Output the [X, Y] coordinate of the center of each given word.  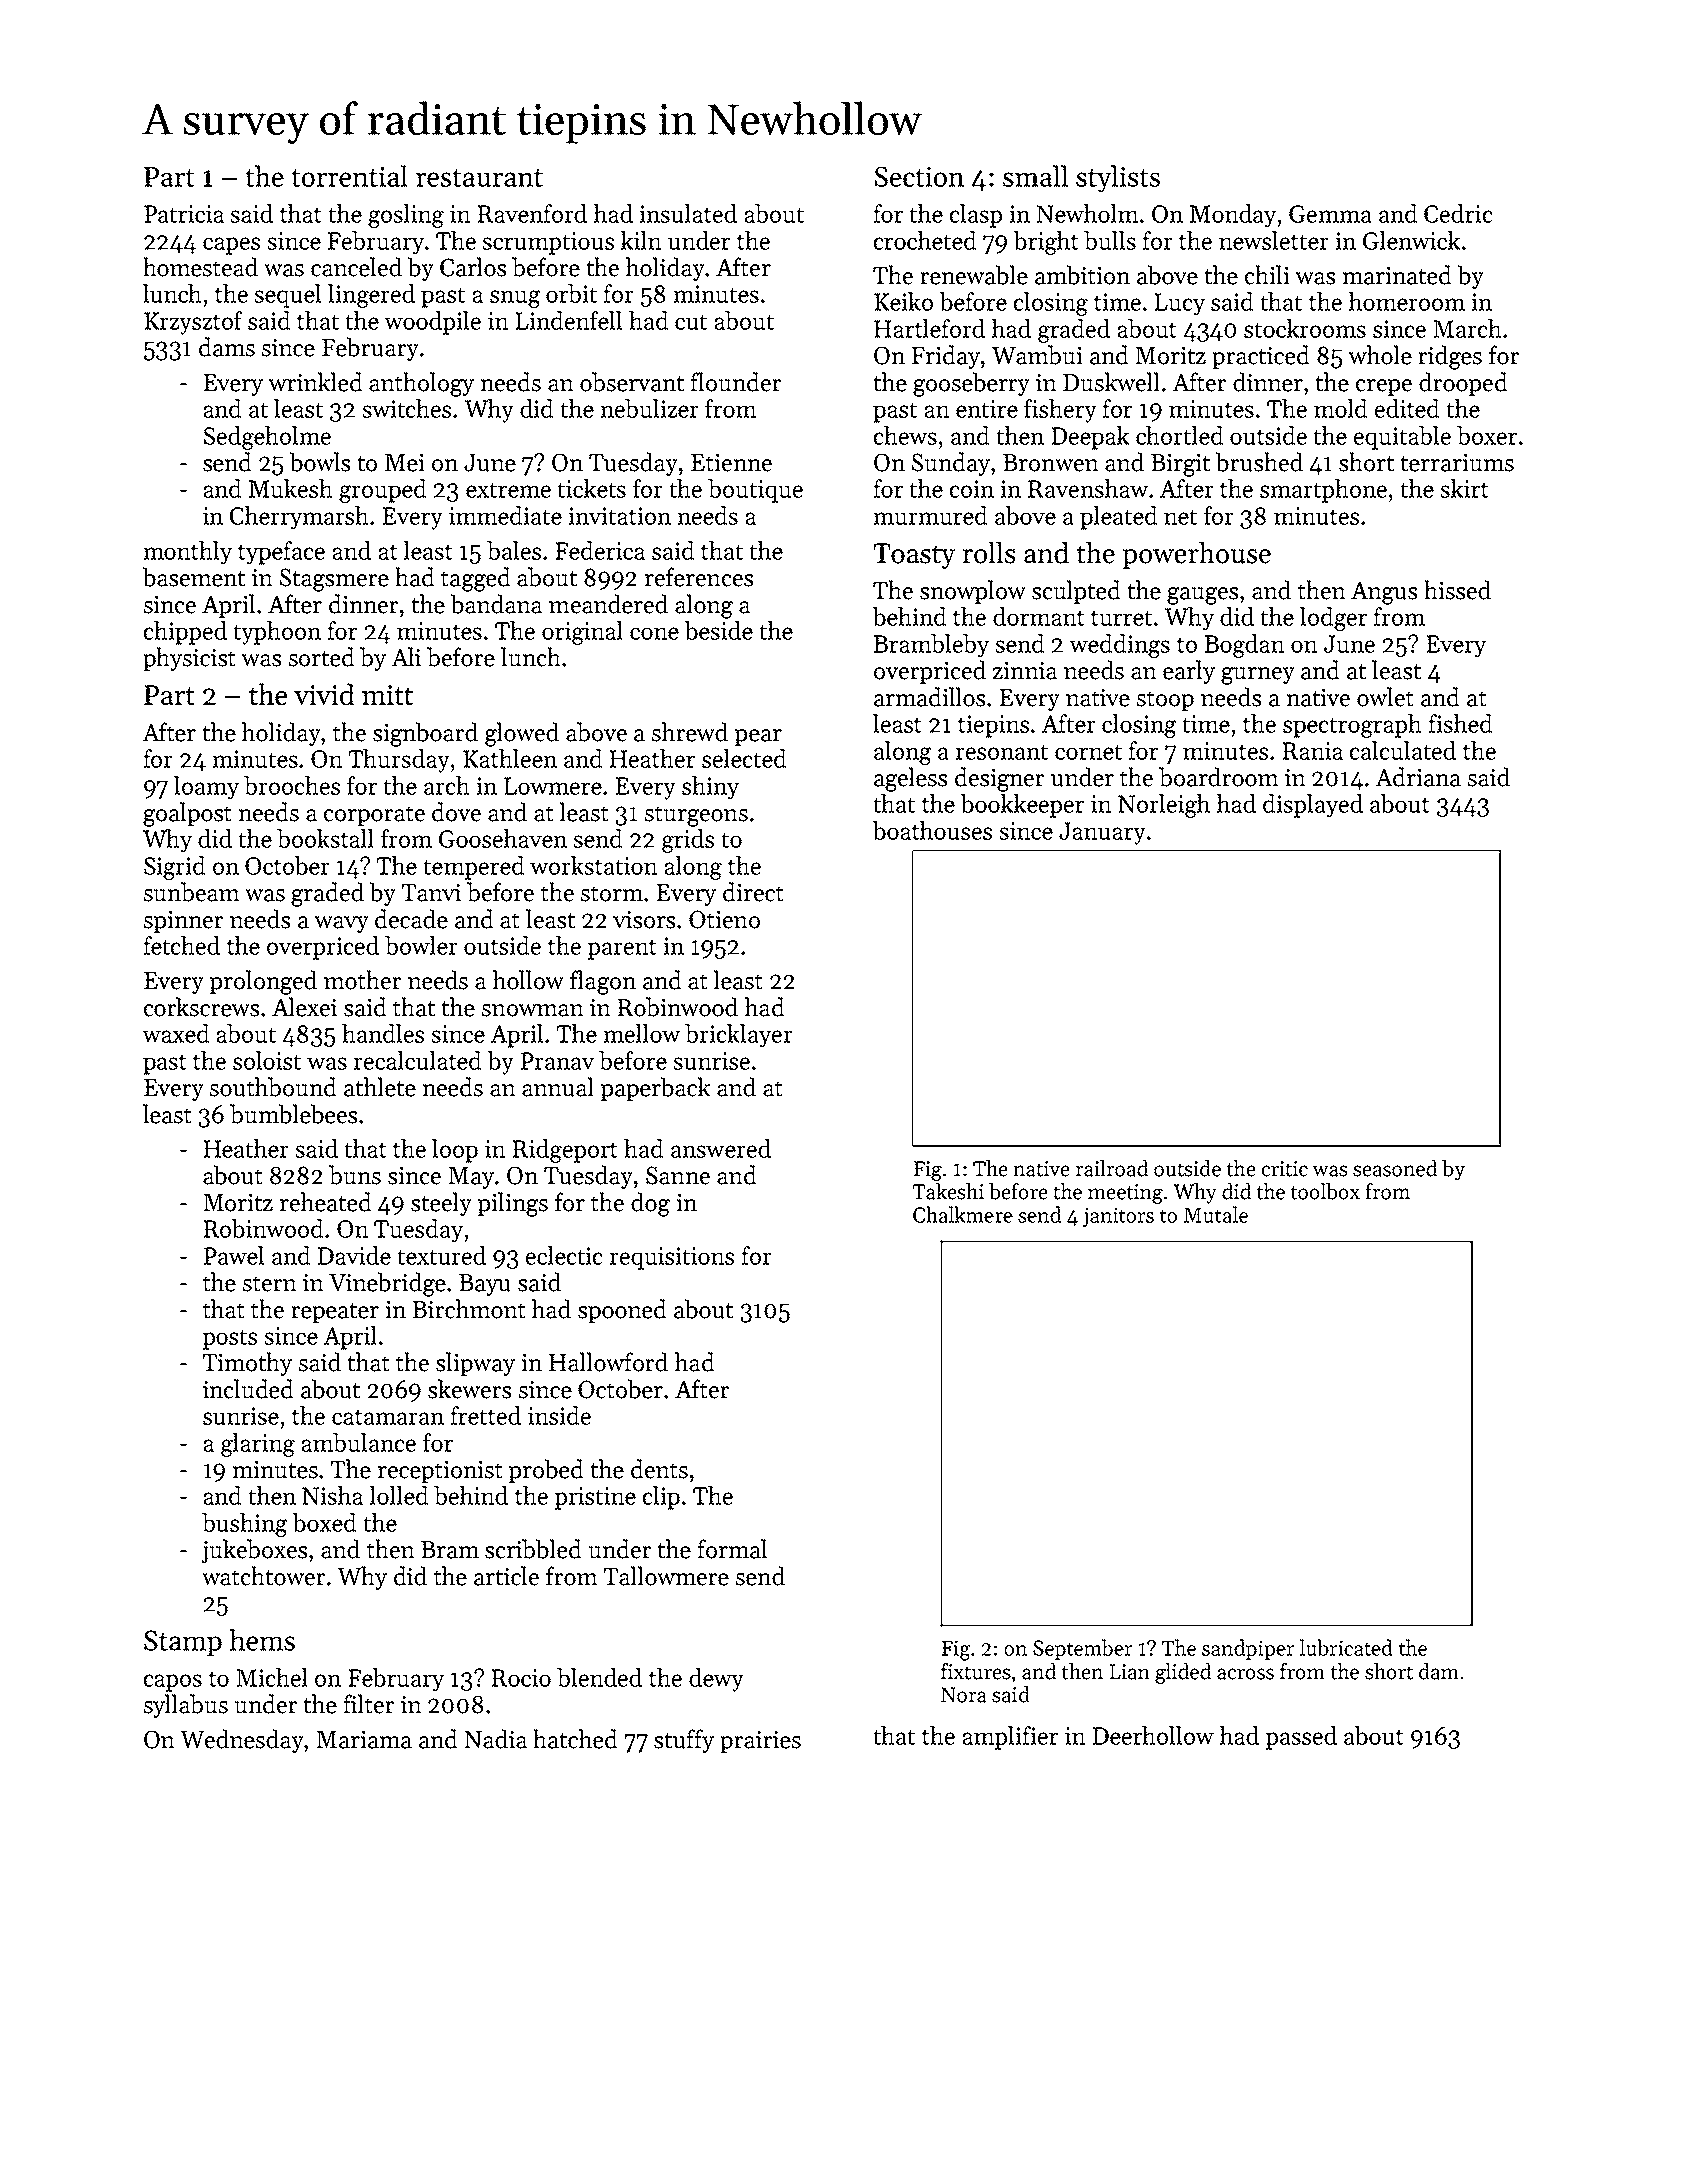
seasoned [1395, 1168]
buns [355, 1175]
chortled [1180, 435]
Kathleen [510, 758]
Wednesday [242, 1741]
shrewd [690, 732]
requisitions [671, 1258]
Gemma [1330, 214]
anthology [421, 384]
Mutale [1216, 1214]
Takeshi [948, 1191]
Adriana [1418, 777]
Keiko [903, 301]
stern [270, 1284]
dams [227, 347]
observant [632, 382]
